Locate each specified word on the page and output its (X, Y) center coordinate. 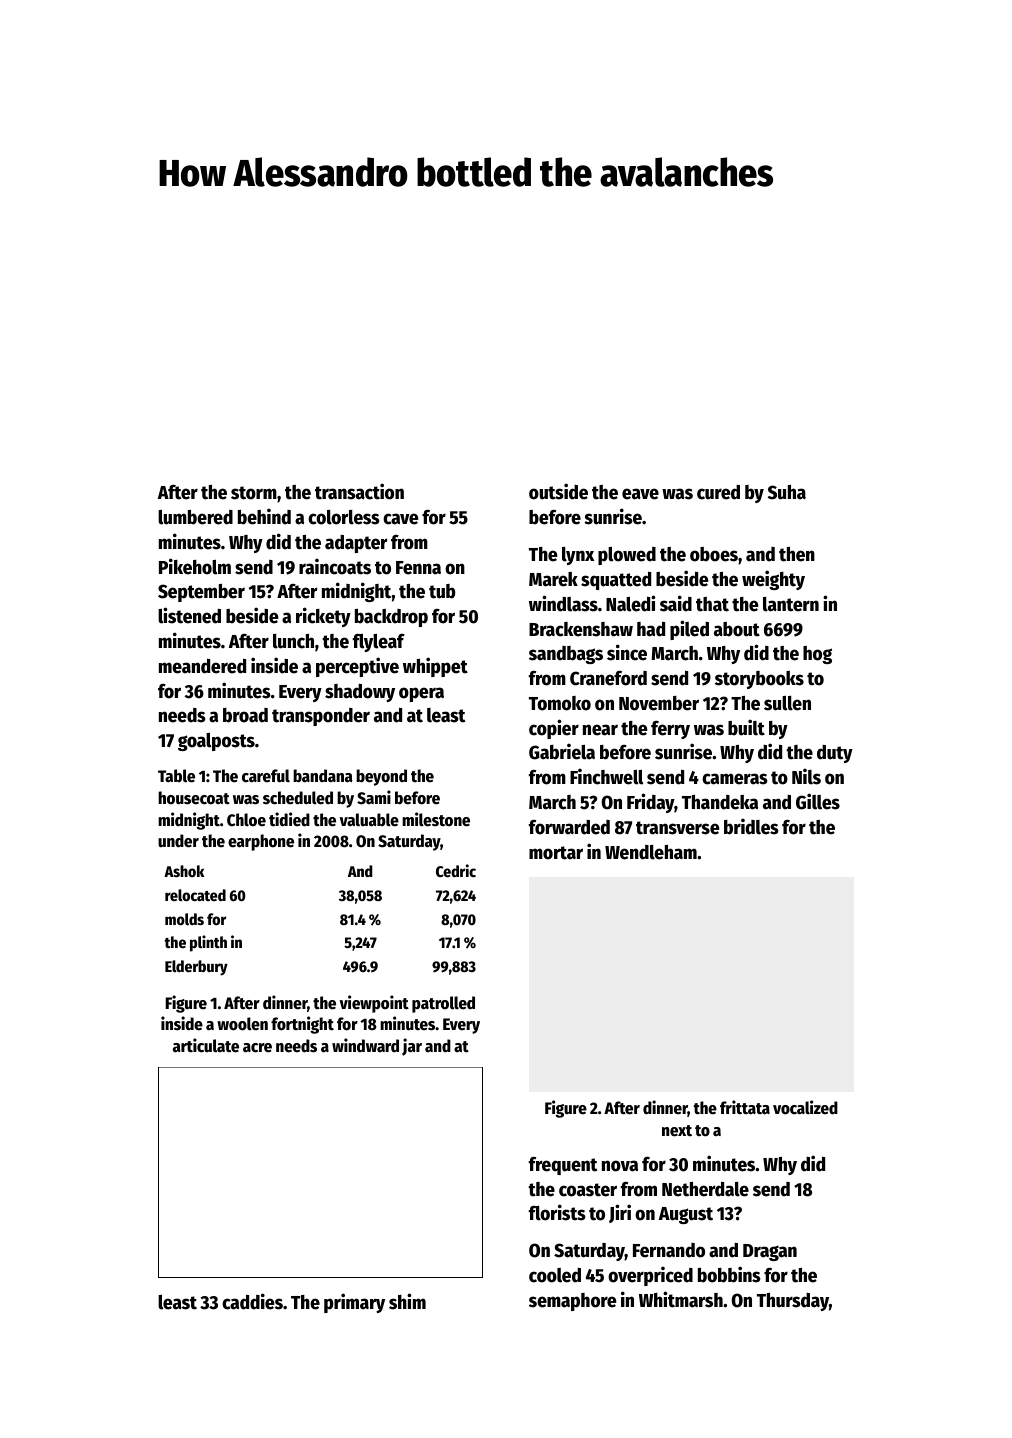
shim (407, 1301)
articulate (206, 1045)
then (797, 554)
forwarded (569, 827)
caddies (252, 1301)
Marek (553, 579)
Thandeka (720, 802)
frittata (745, 1107)
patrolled (443, 1004)
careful (266, 776)
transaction (359, 491)
